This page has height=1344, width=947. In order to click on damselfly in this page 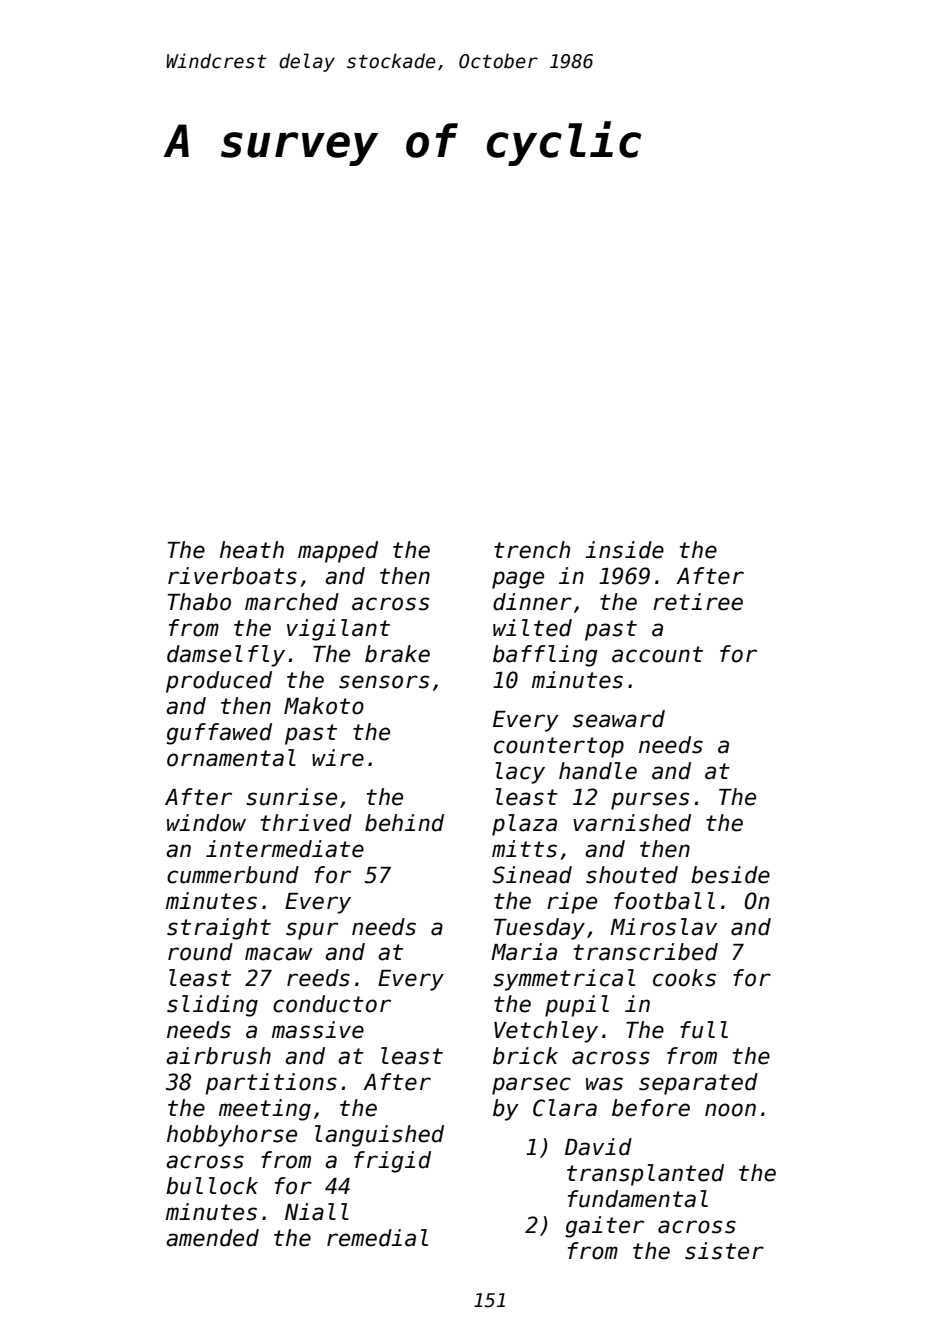, I will do `click(226, 656)`.
